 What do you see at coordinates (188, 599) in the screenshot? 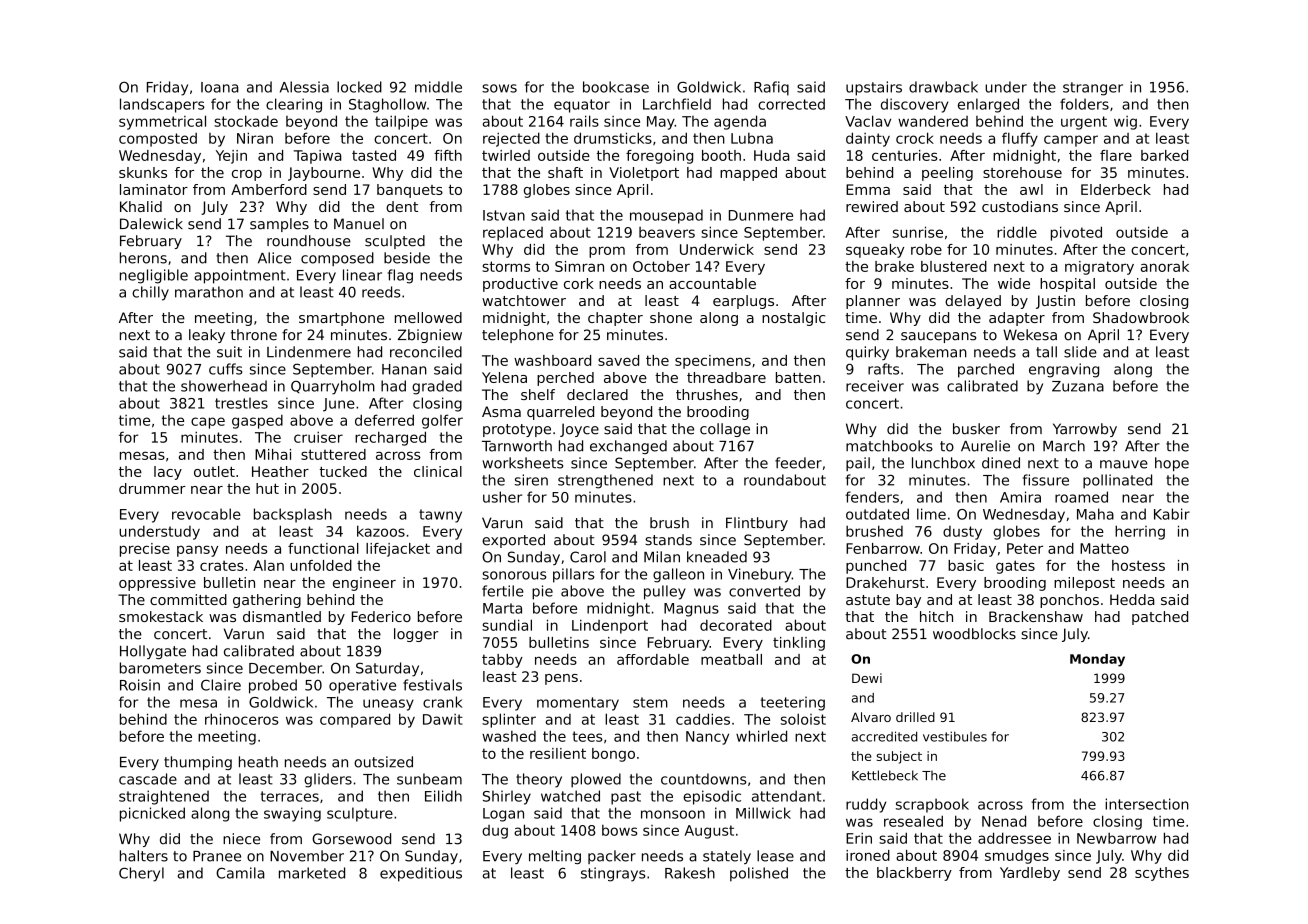
I see `committed` at bounding box center [188, 599].
